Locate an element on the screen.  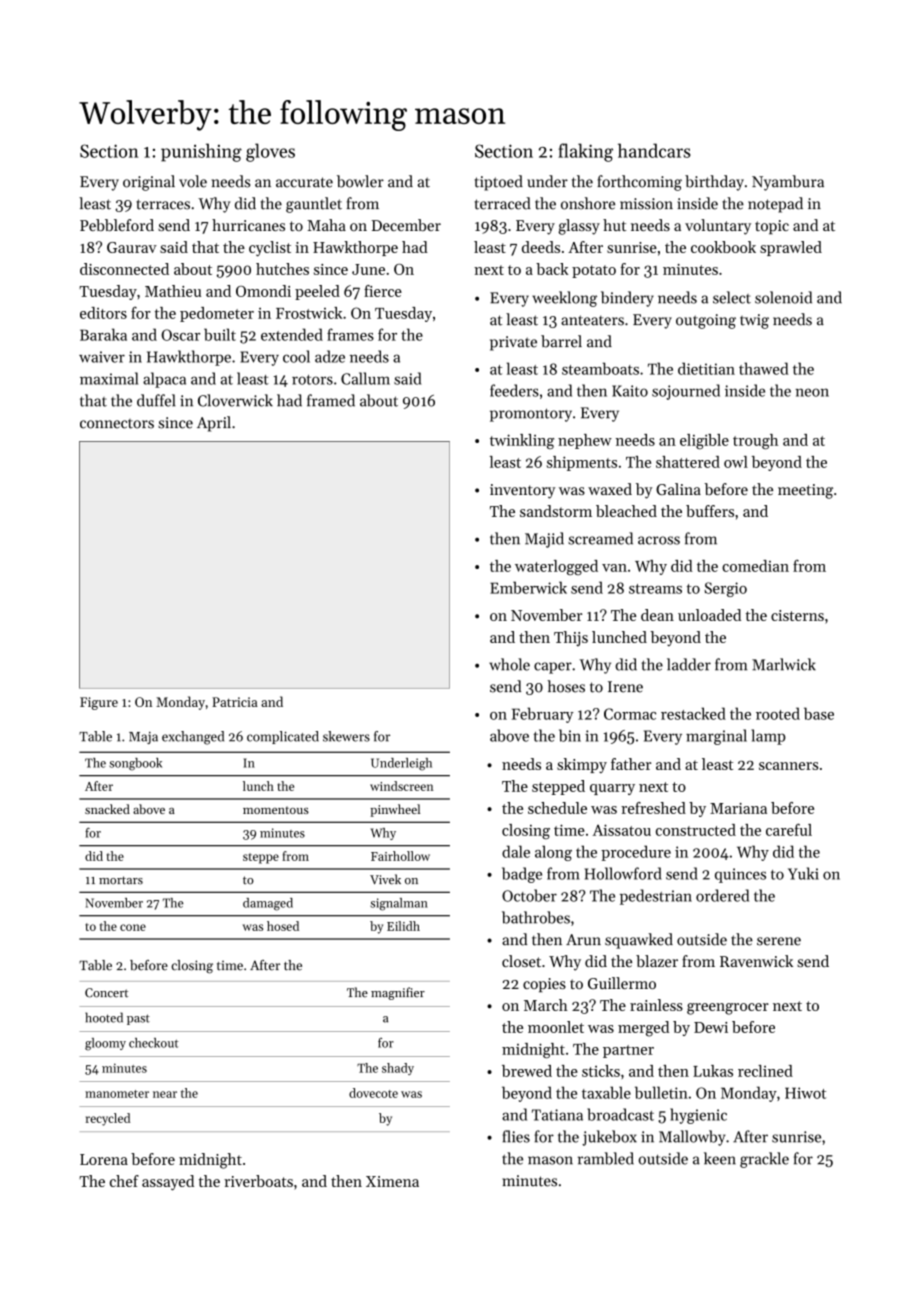
pinwheel is located at coordinates (395, 810).
